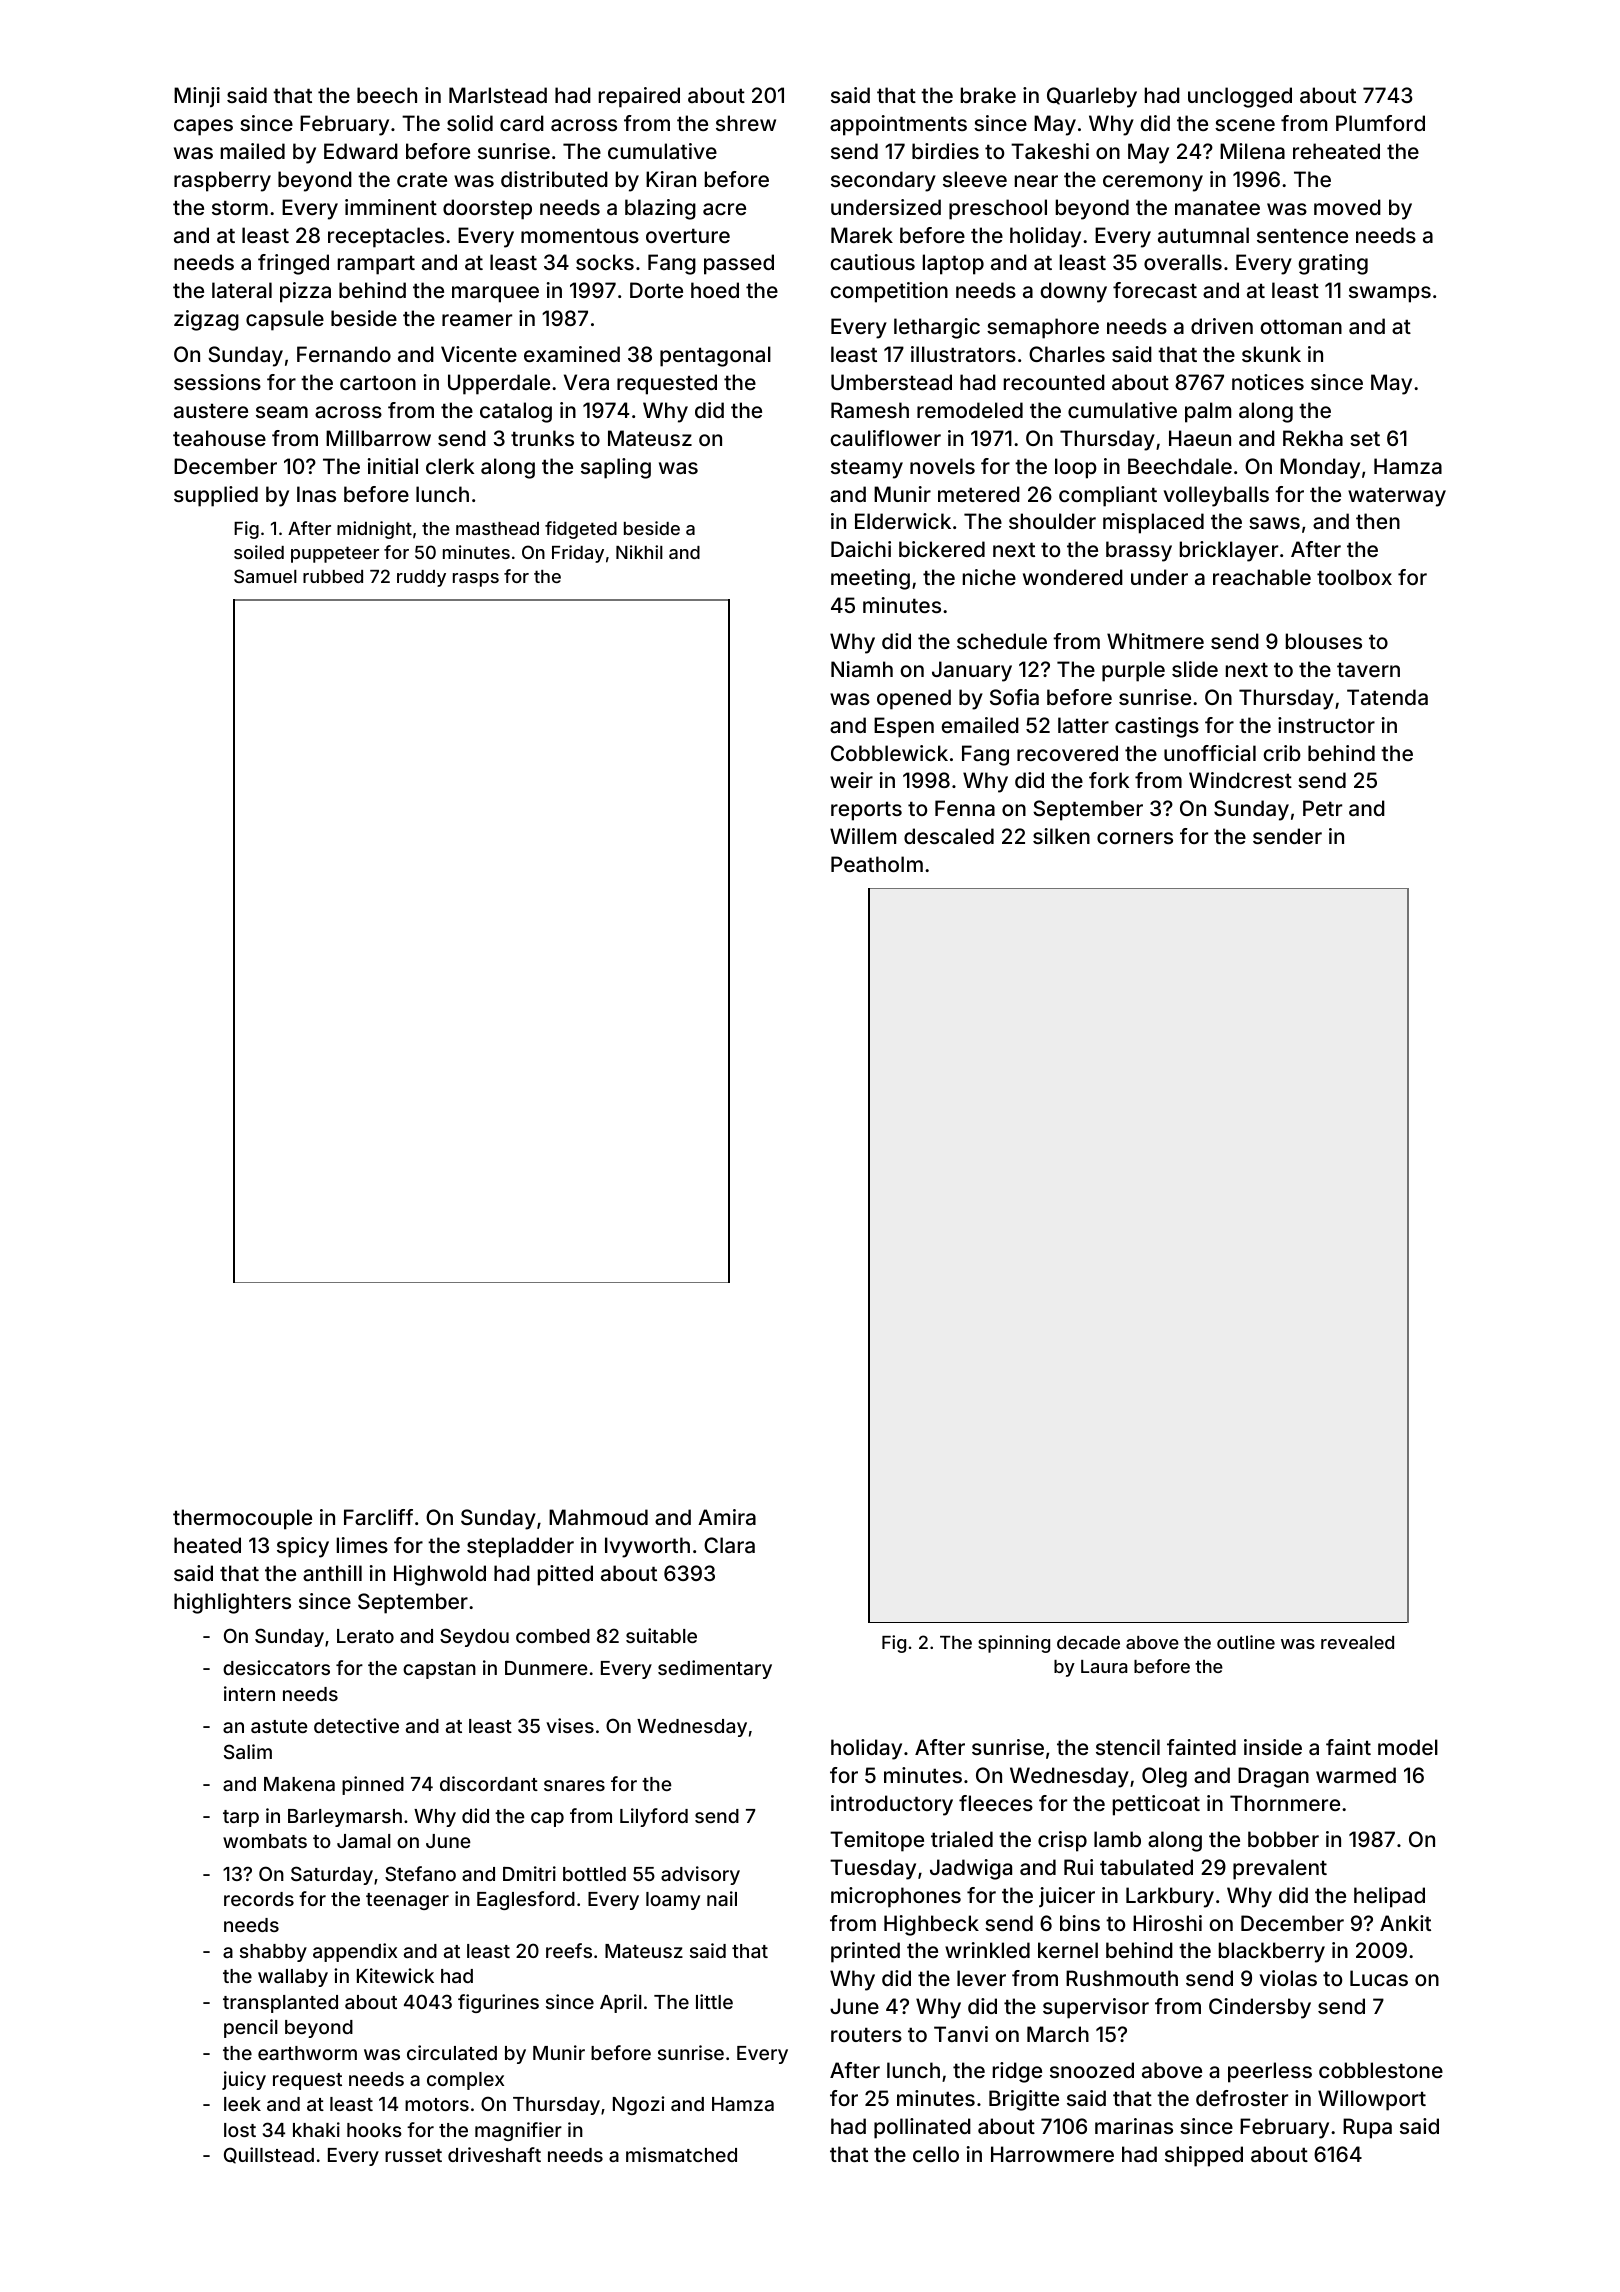 The height and width of the document is (2292, 1620). What do you see at coordinates (594, 1874) in the document?
I see `bottled` at bounding box center [594, 1874].
